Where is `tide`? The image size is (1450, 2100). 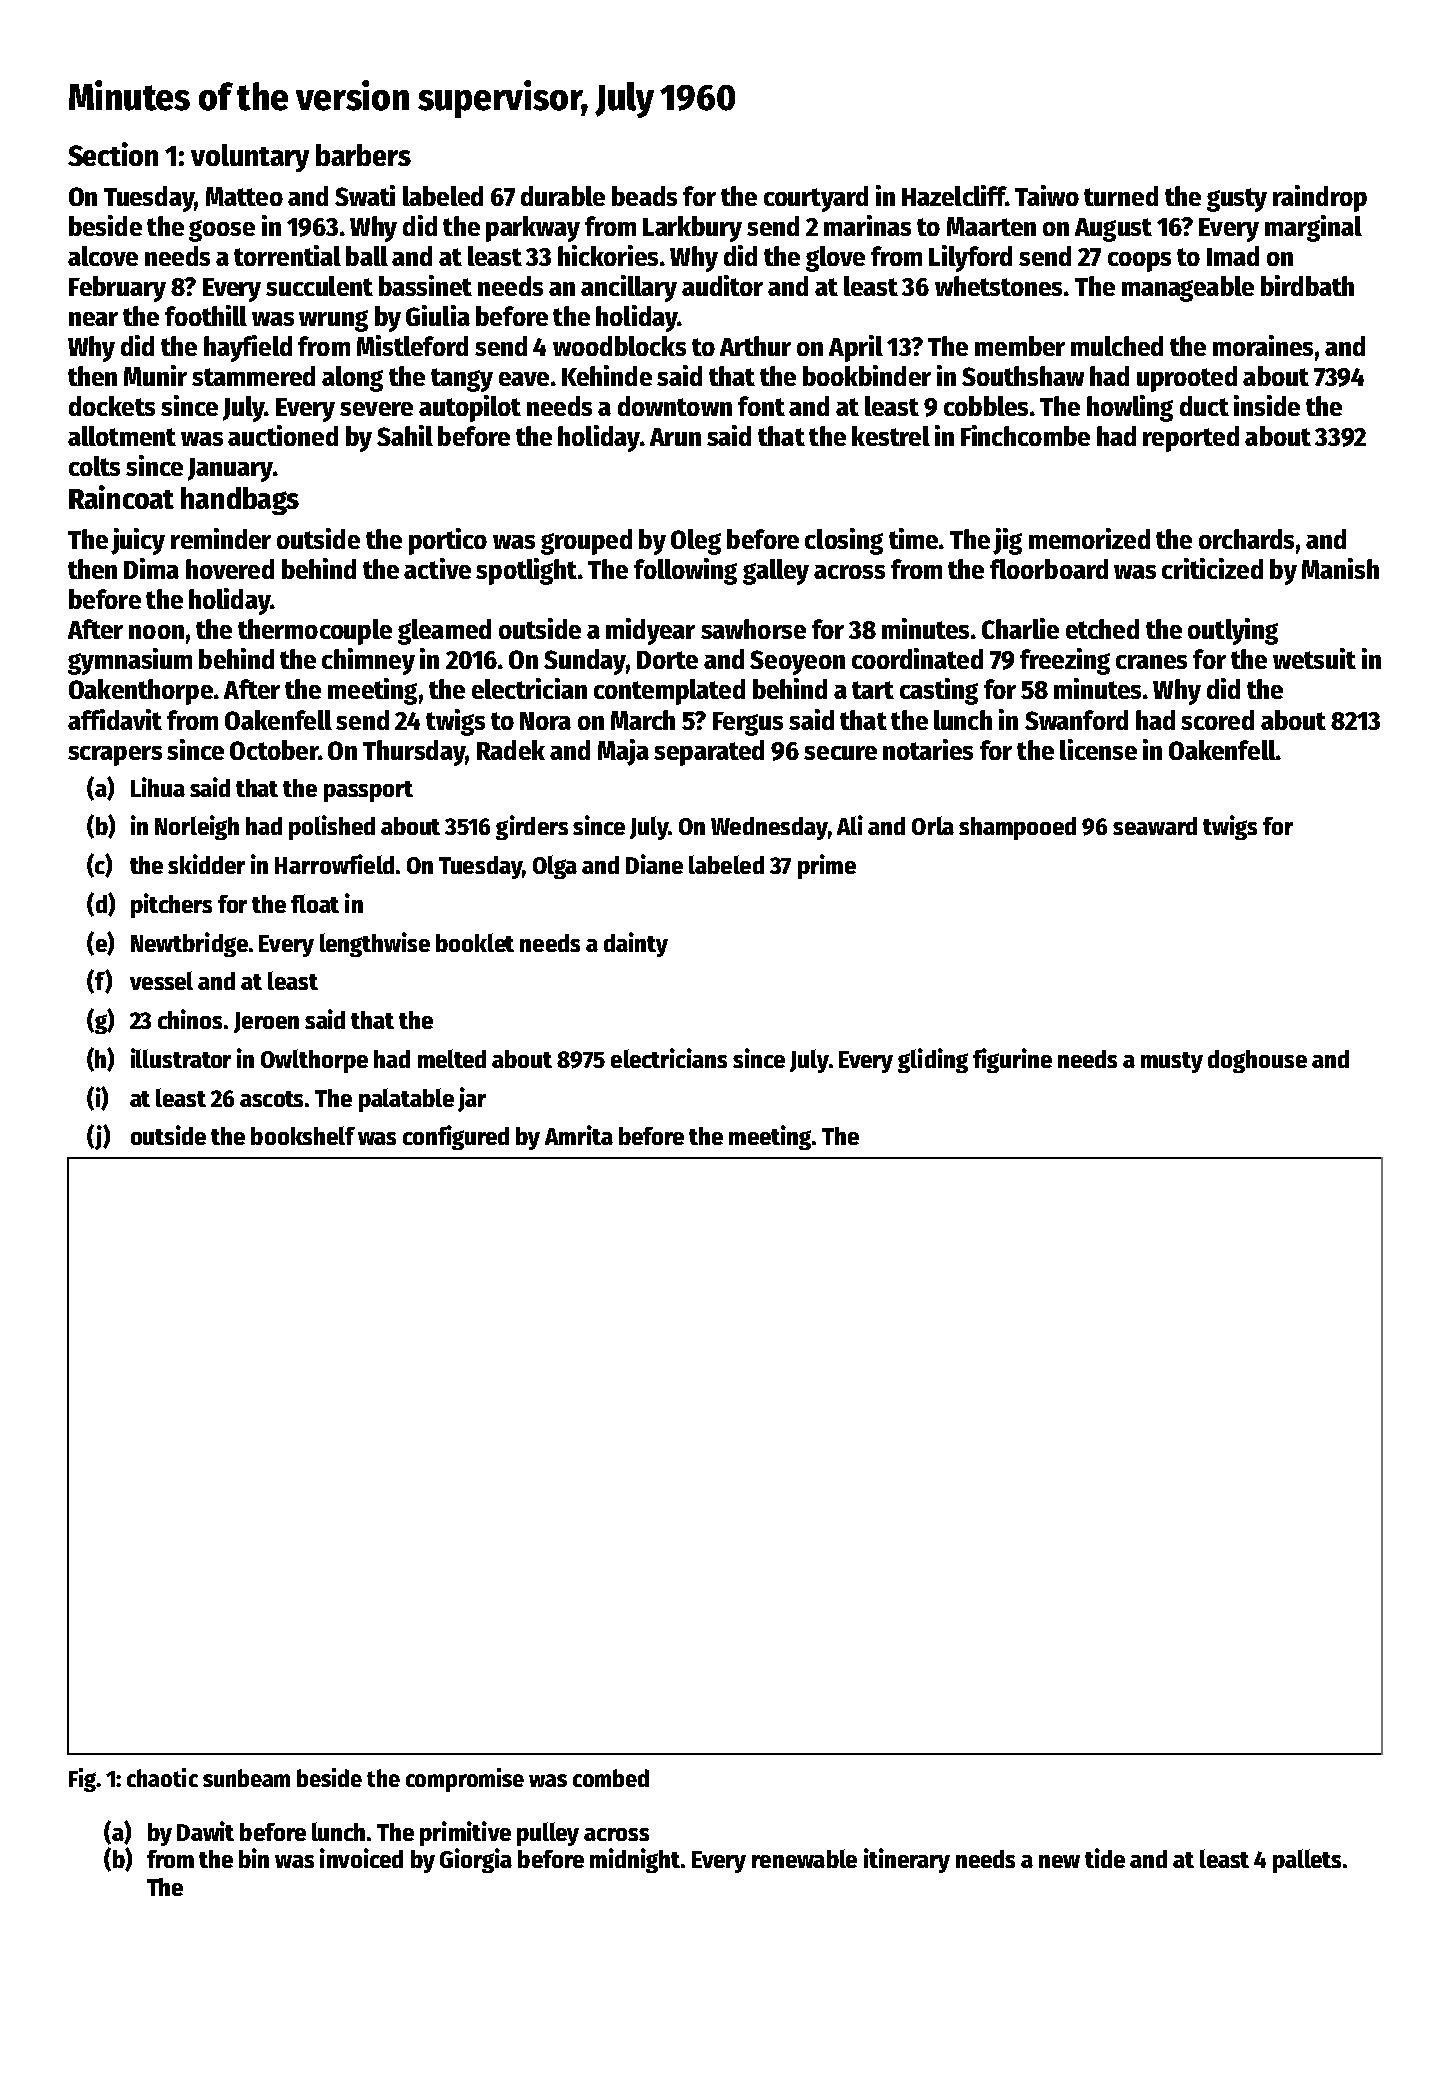 tide is located at coordinates (1105, 1858).
